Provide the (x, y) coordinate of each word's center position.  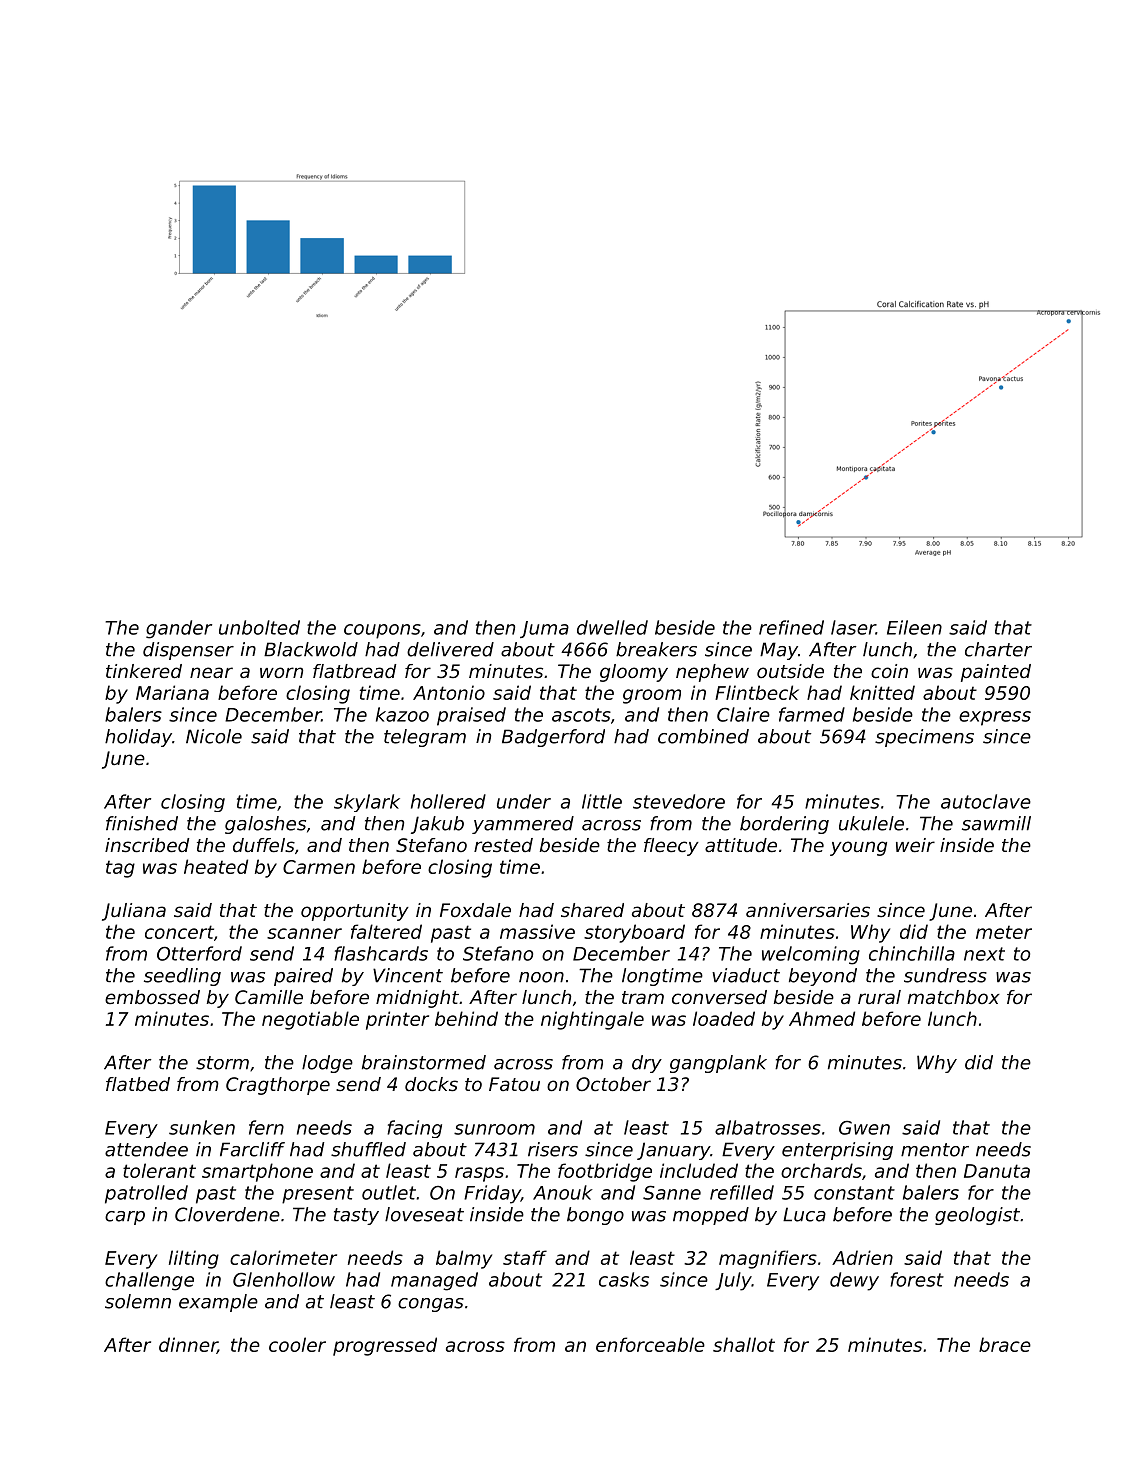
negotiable (310, 1020)
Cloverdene (227, 1214)
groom (652, 696)
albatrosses (768, 1127)
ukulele (871, 823)
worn (281, 672)
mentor (935, 1150)
